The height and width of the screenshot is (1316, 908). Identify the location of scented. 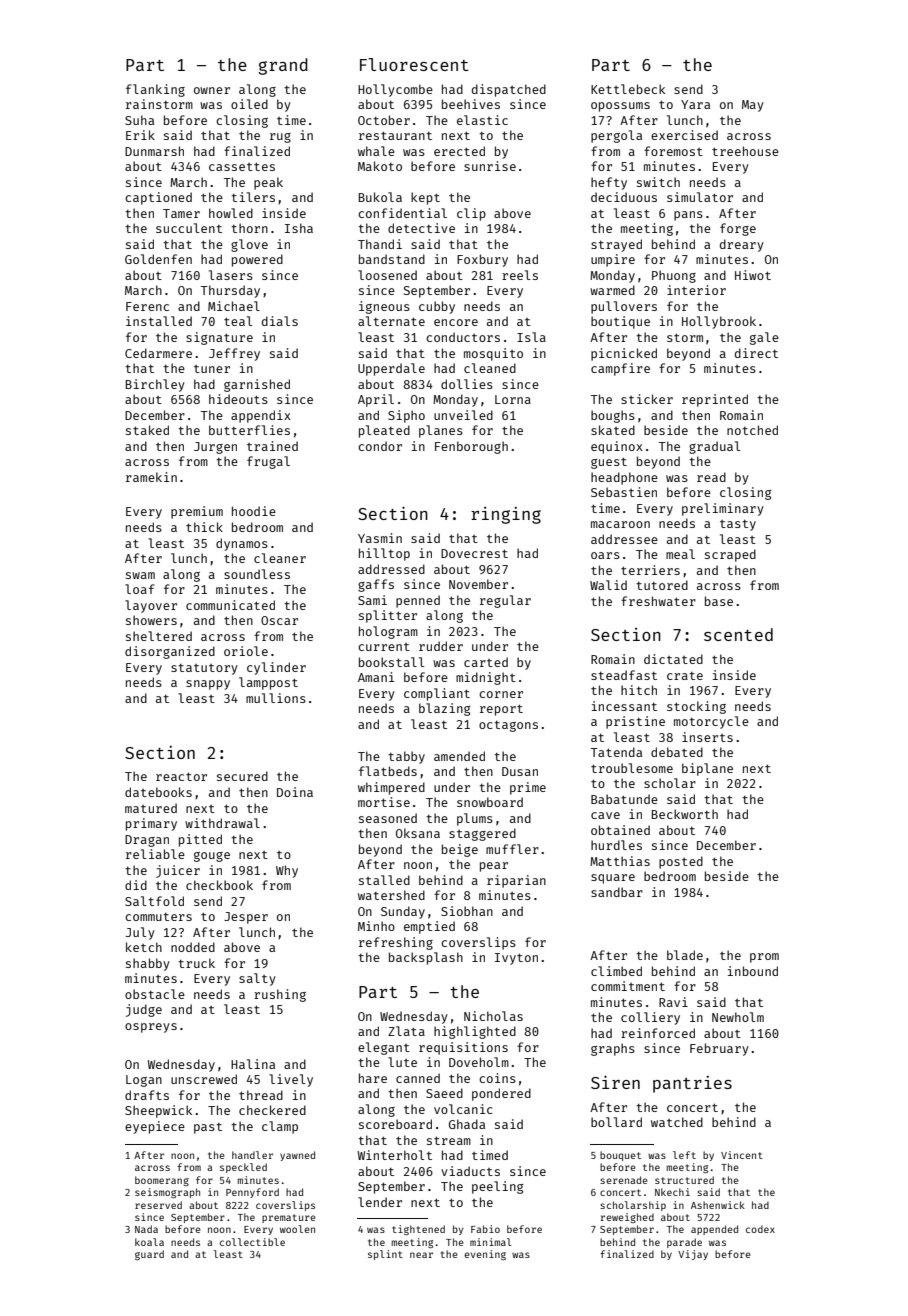
(738, 634).
